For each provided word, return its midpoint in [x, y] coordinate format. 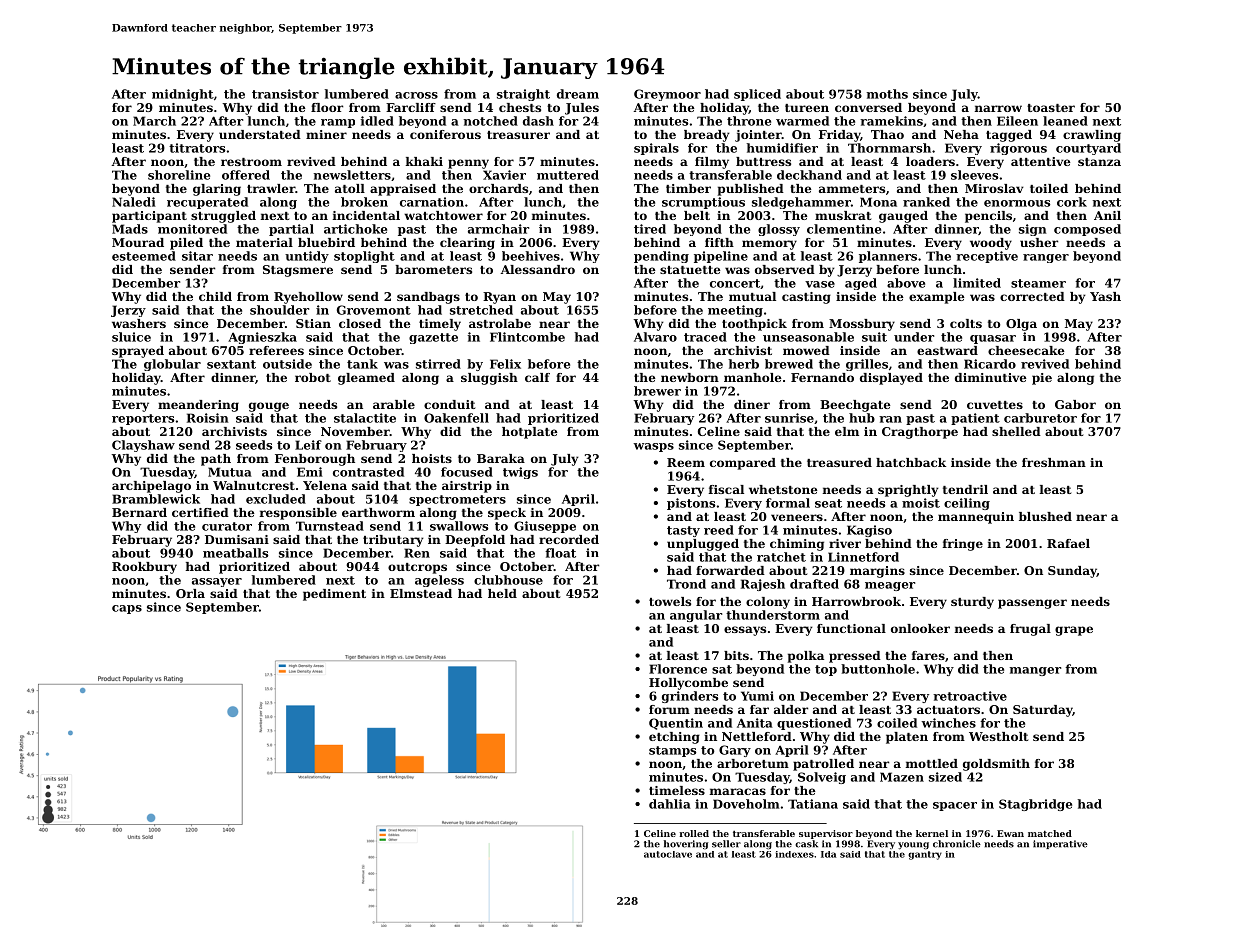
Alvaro [655, 337]
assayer [217, 582]
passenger [1032, 604]
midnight [183, 95]
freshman [1054, 462]
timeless [677, 790]
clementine [844, 229]
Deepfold [475, 541]
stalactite [365, 418]
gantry [925, 855]
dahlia [670, 804]
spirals [656, 149]
